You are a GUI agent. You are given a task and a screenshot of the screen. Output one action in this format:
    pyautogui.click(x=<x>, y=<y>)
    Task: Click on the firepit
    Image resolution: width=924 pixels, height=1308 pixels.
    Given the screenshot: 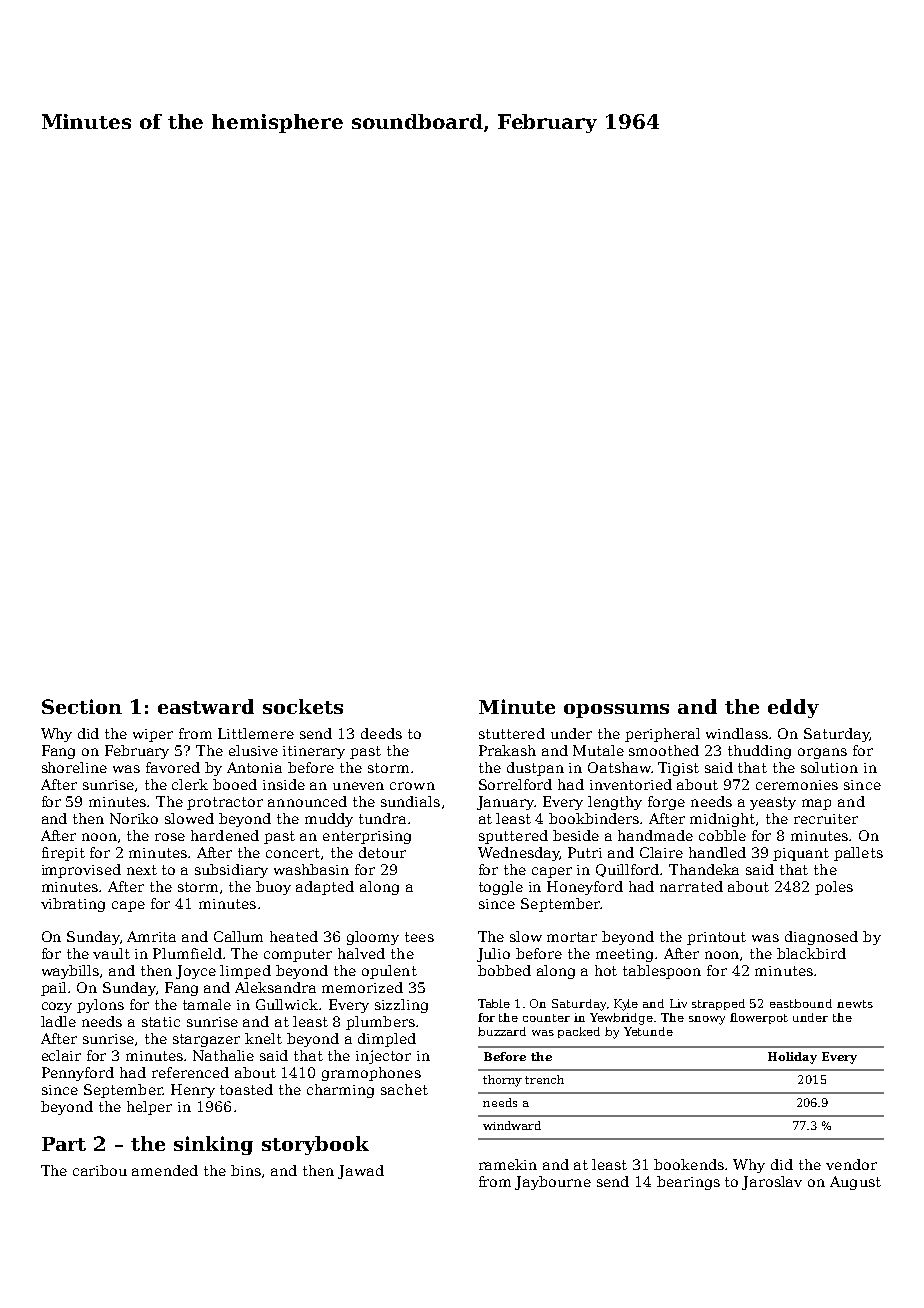 What is the action you would take?
    pyautogui.click(x=63, y=854)
